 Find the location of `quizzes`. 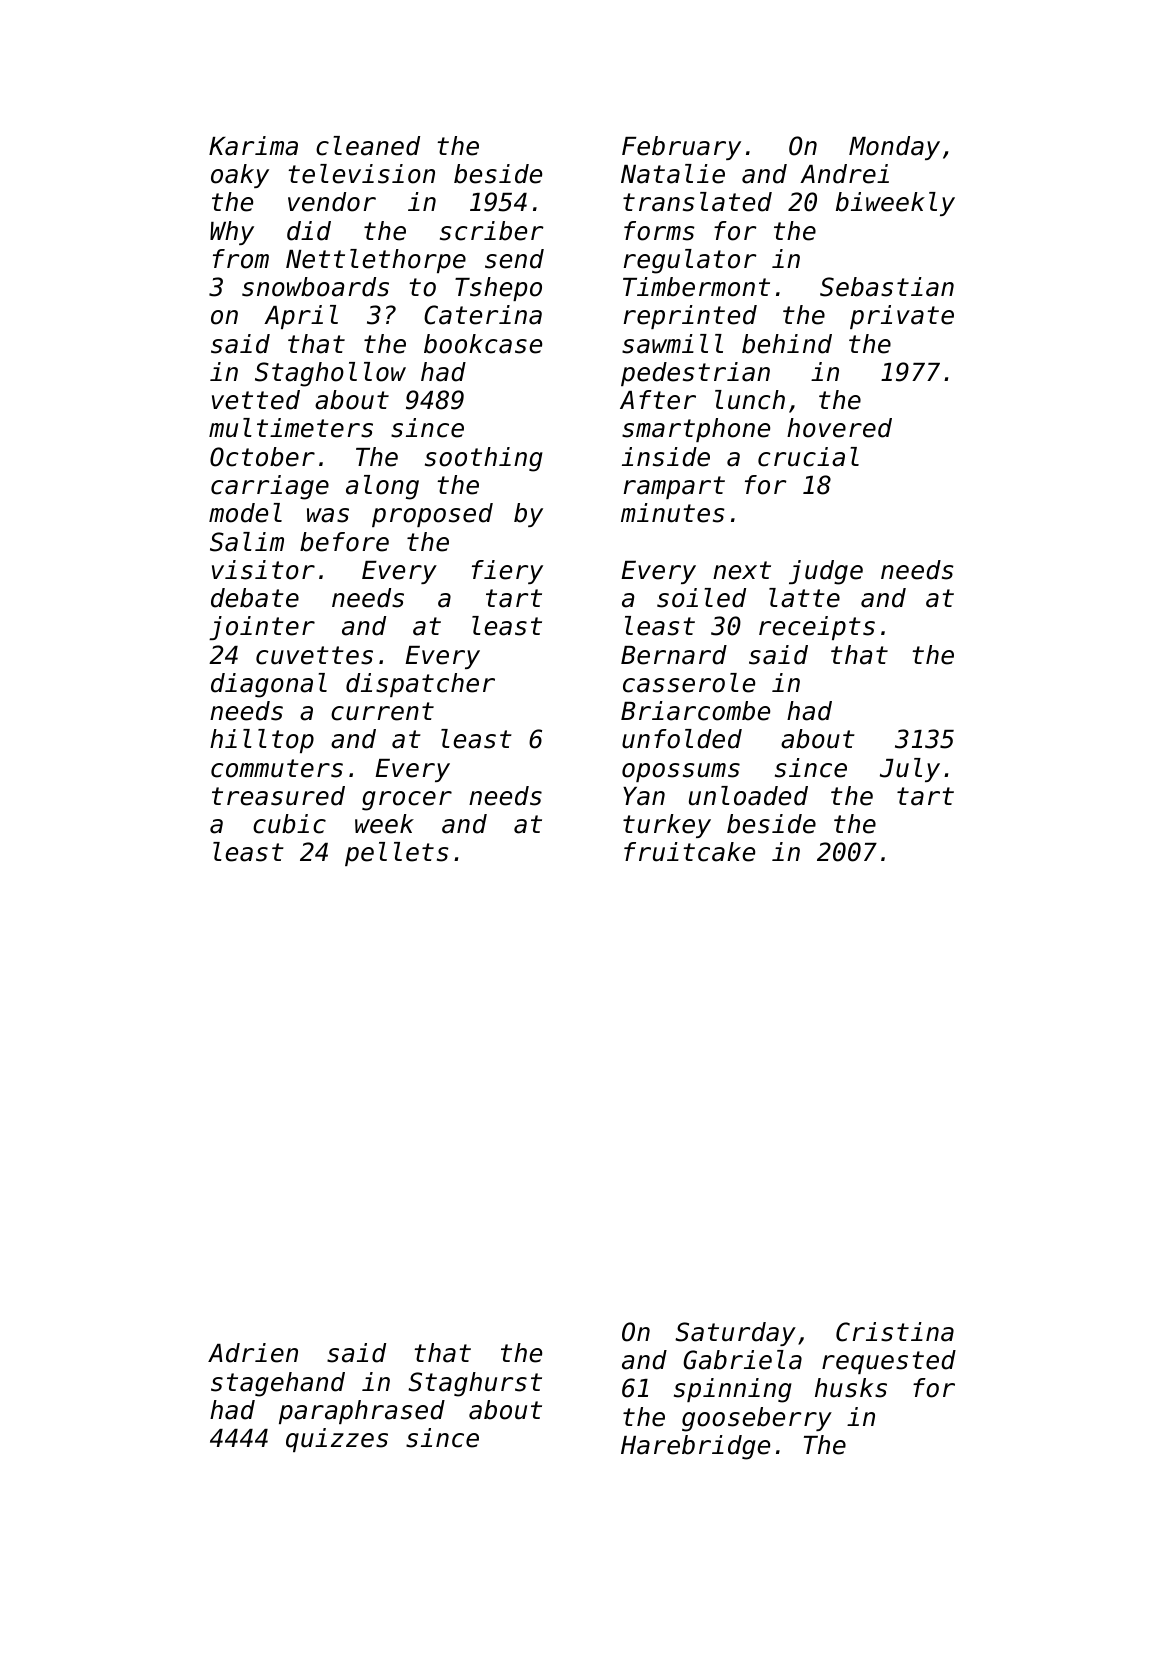

quizzes is located at coordinates (337, 1440).
